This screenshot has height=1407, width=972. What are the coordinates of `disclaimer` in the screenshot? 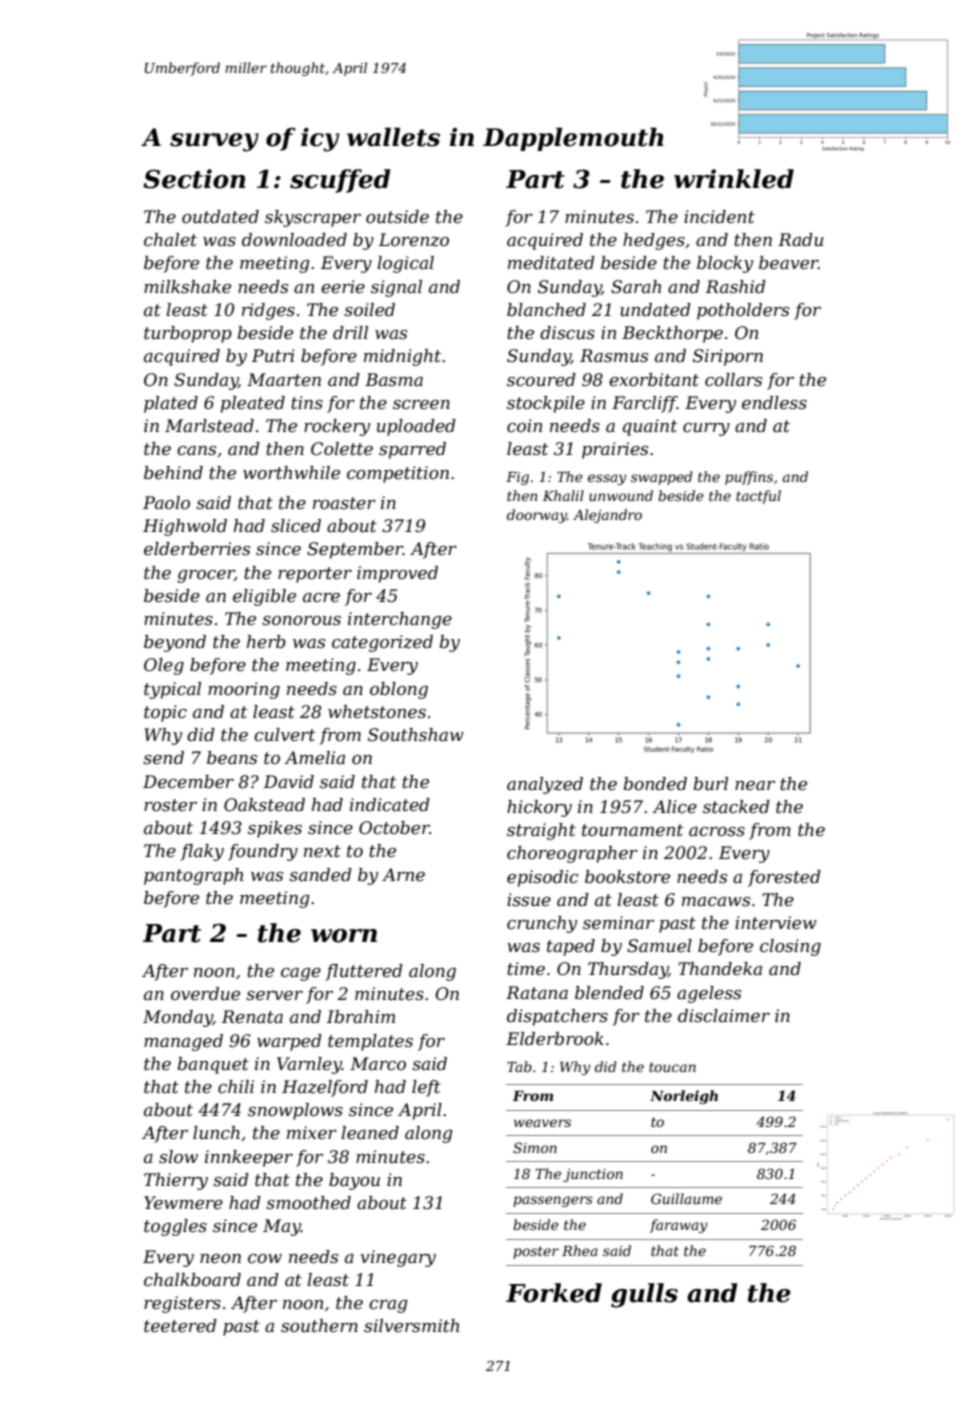 It's located at (724, 1016).
